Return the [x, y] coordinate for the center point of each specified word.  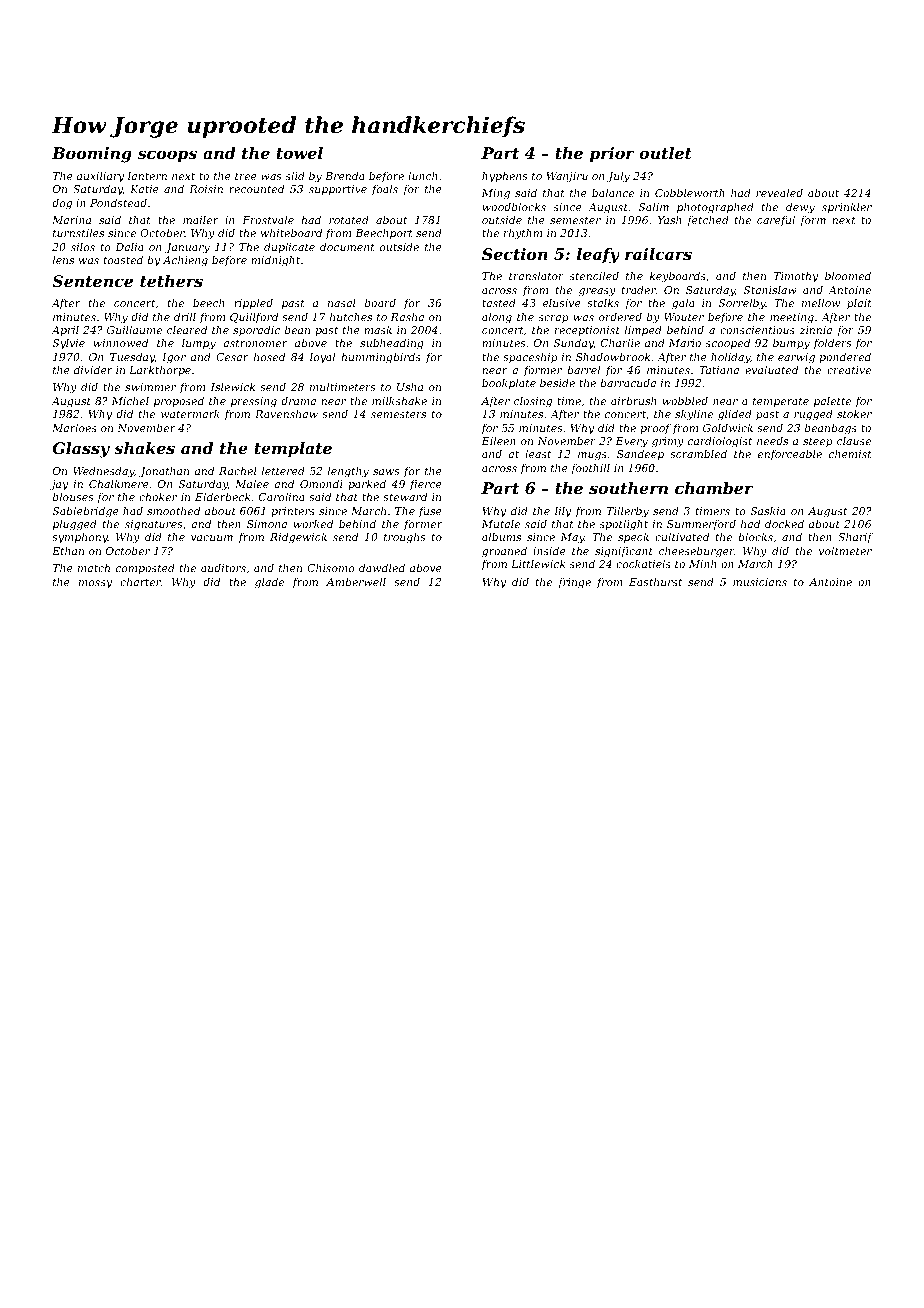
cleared [187, 329]
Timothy [796, 277]
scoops [167, 156]
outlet [665, 153]
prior [612, 155]
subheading [392, 344]
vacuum [212, 538]
